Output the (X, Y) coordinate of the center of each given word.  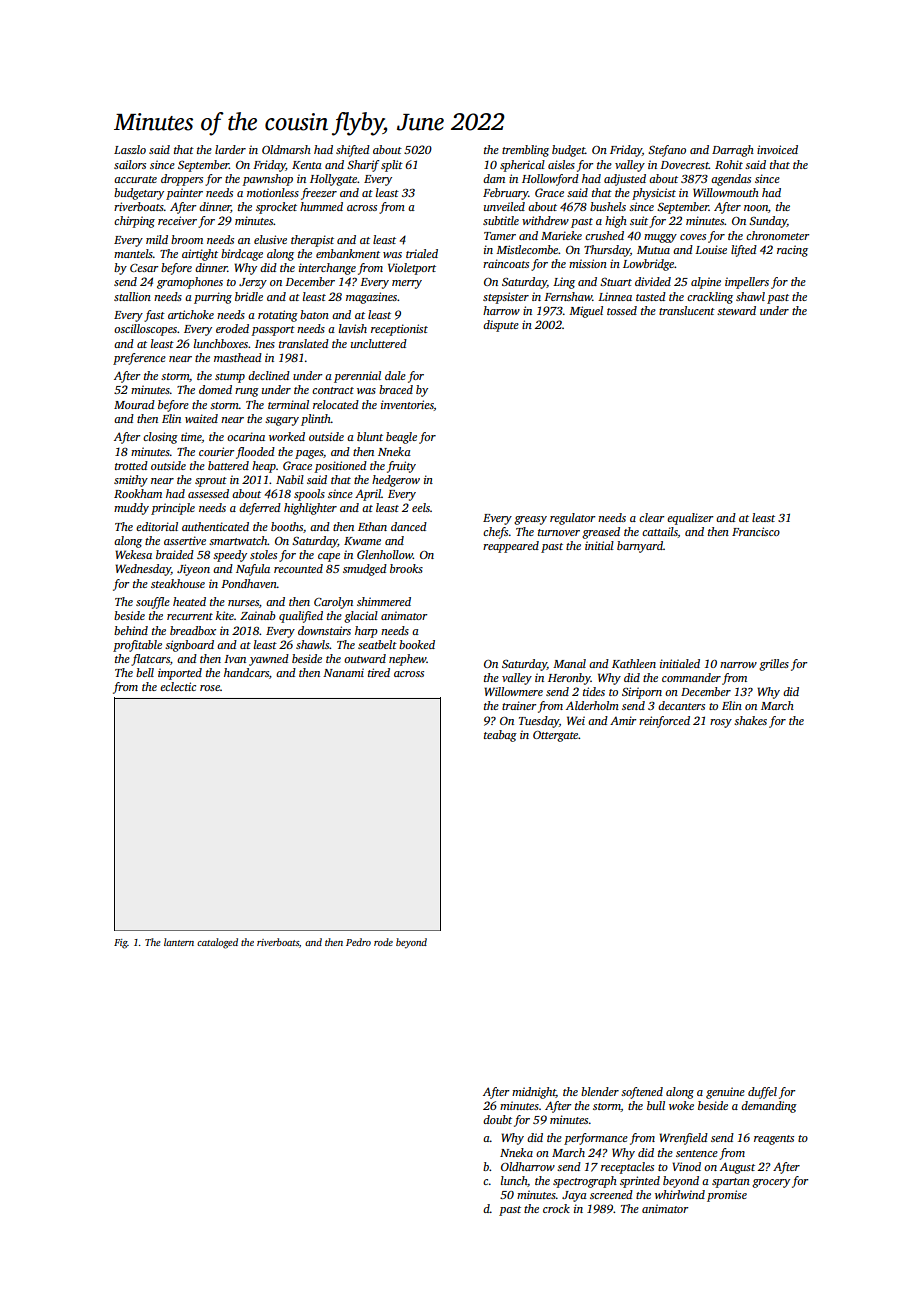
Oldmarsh (286, 149)
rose (210, 688)
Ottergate (556, 736)
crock (556, 1208)
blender (600, 1091)
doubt (497, 1119)
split (392, 166)
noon (756, 208)
